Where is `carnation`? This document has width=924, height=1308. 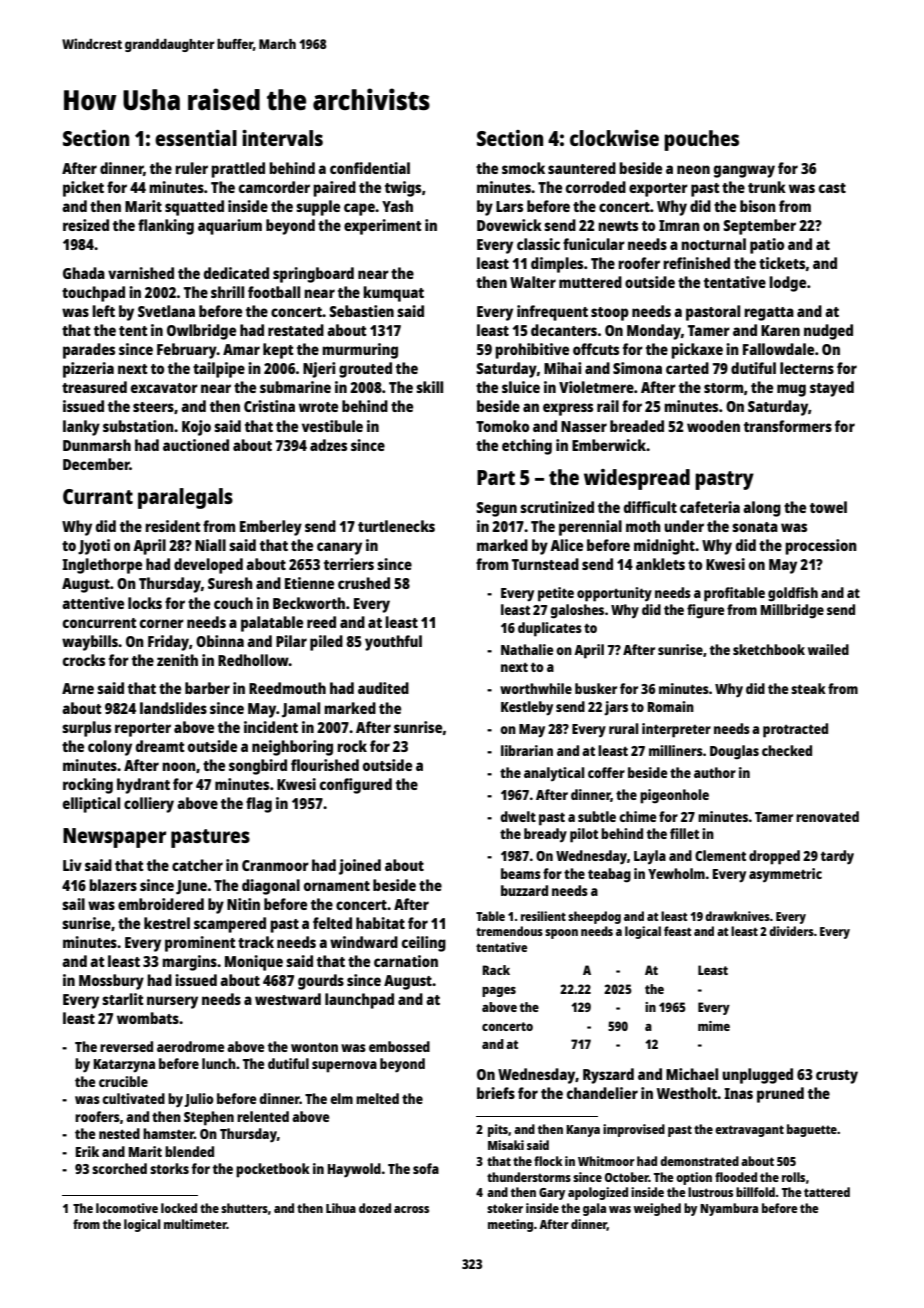
carnation is located at coordinates (406, 961).
